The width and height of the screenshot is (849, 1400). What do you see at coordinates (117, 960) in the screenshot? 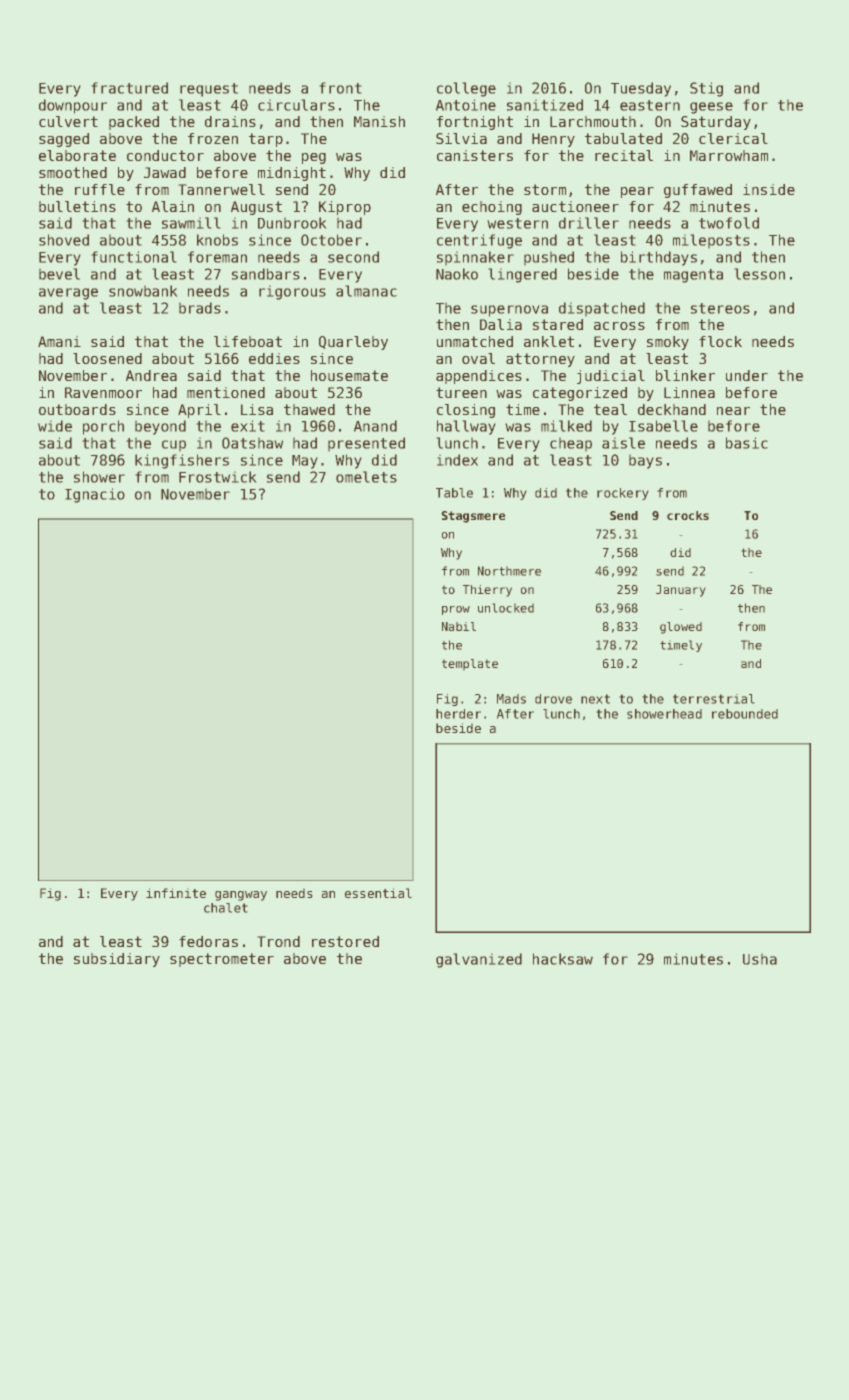
I see `subsidiary` at bounding box center [117, 960].
